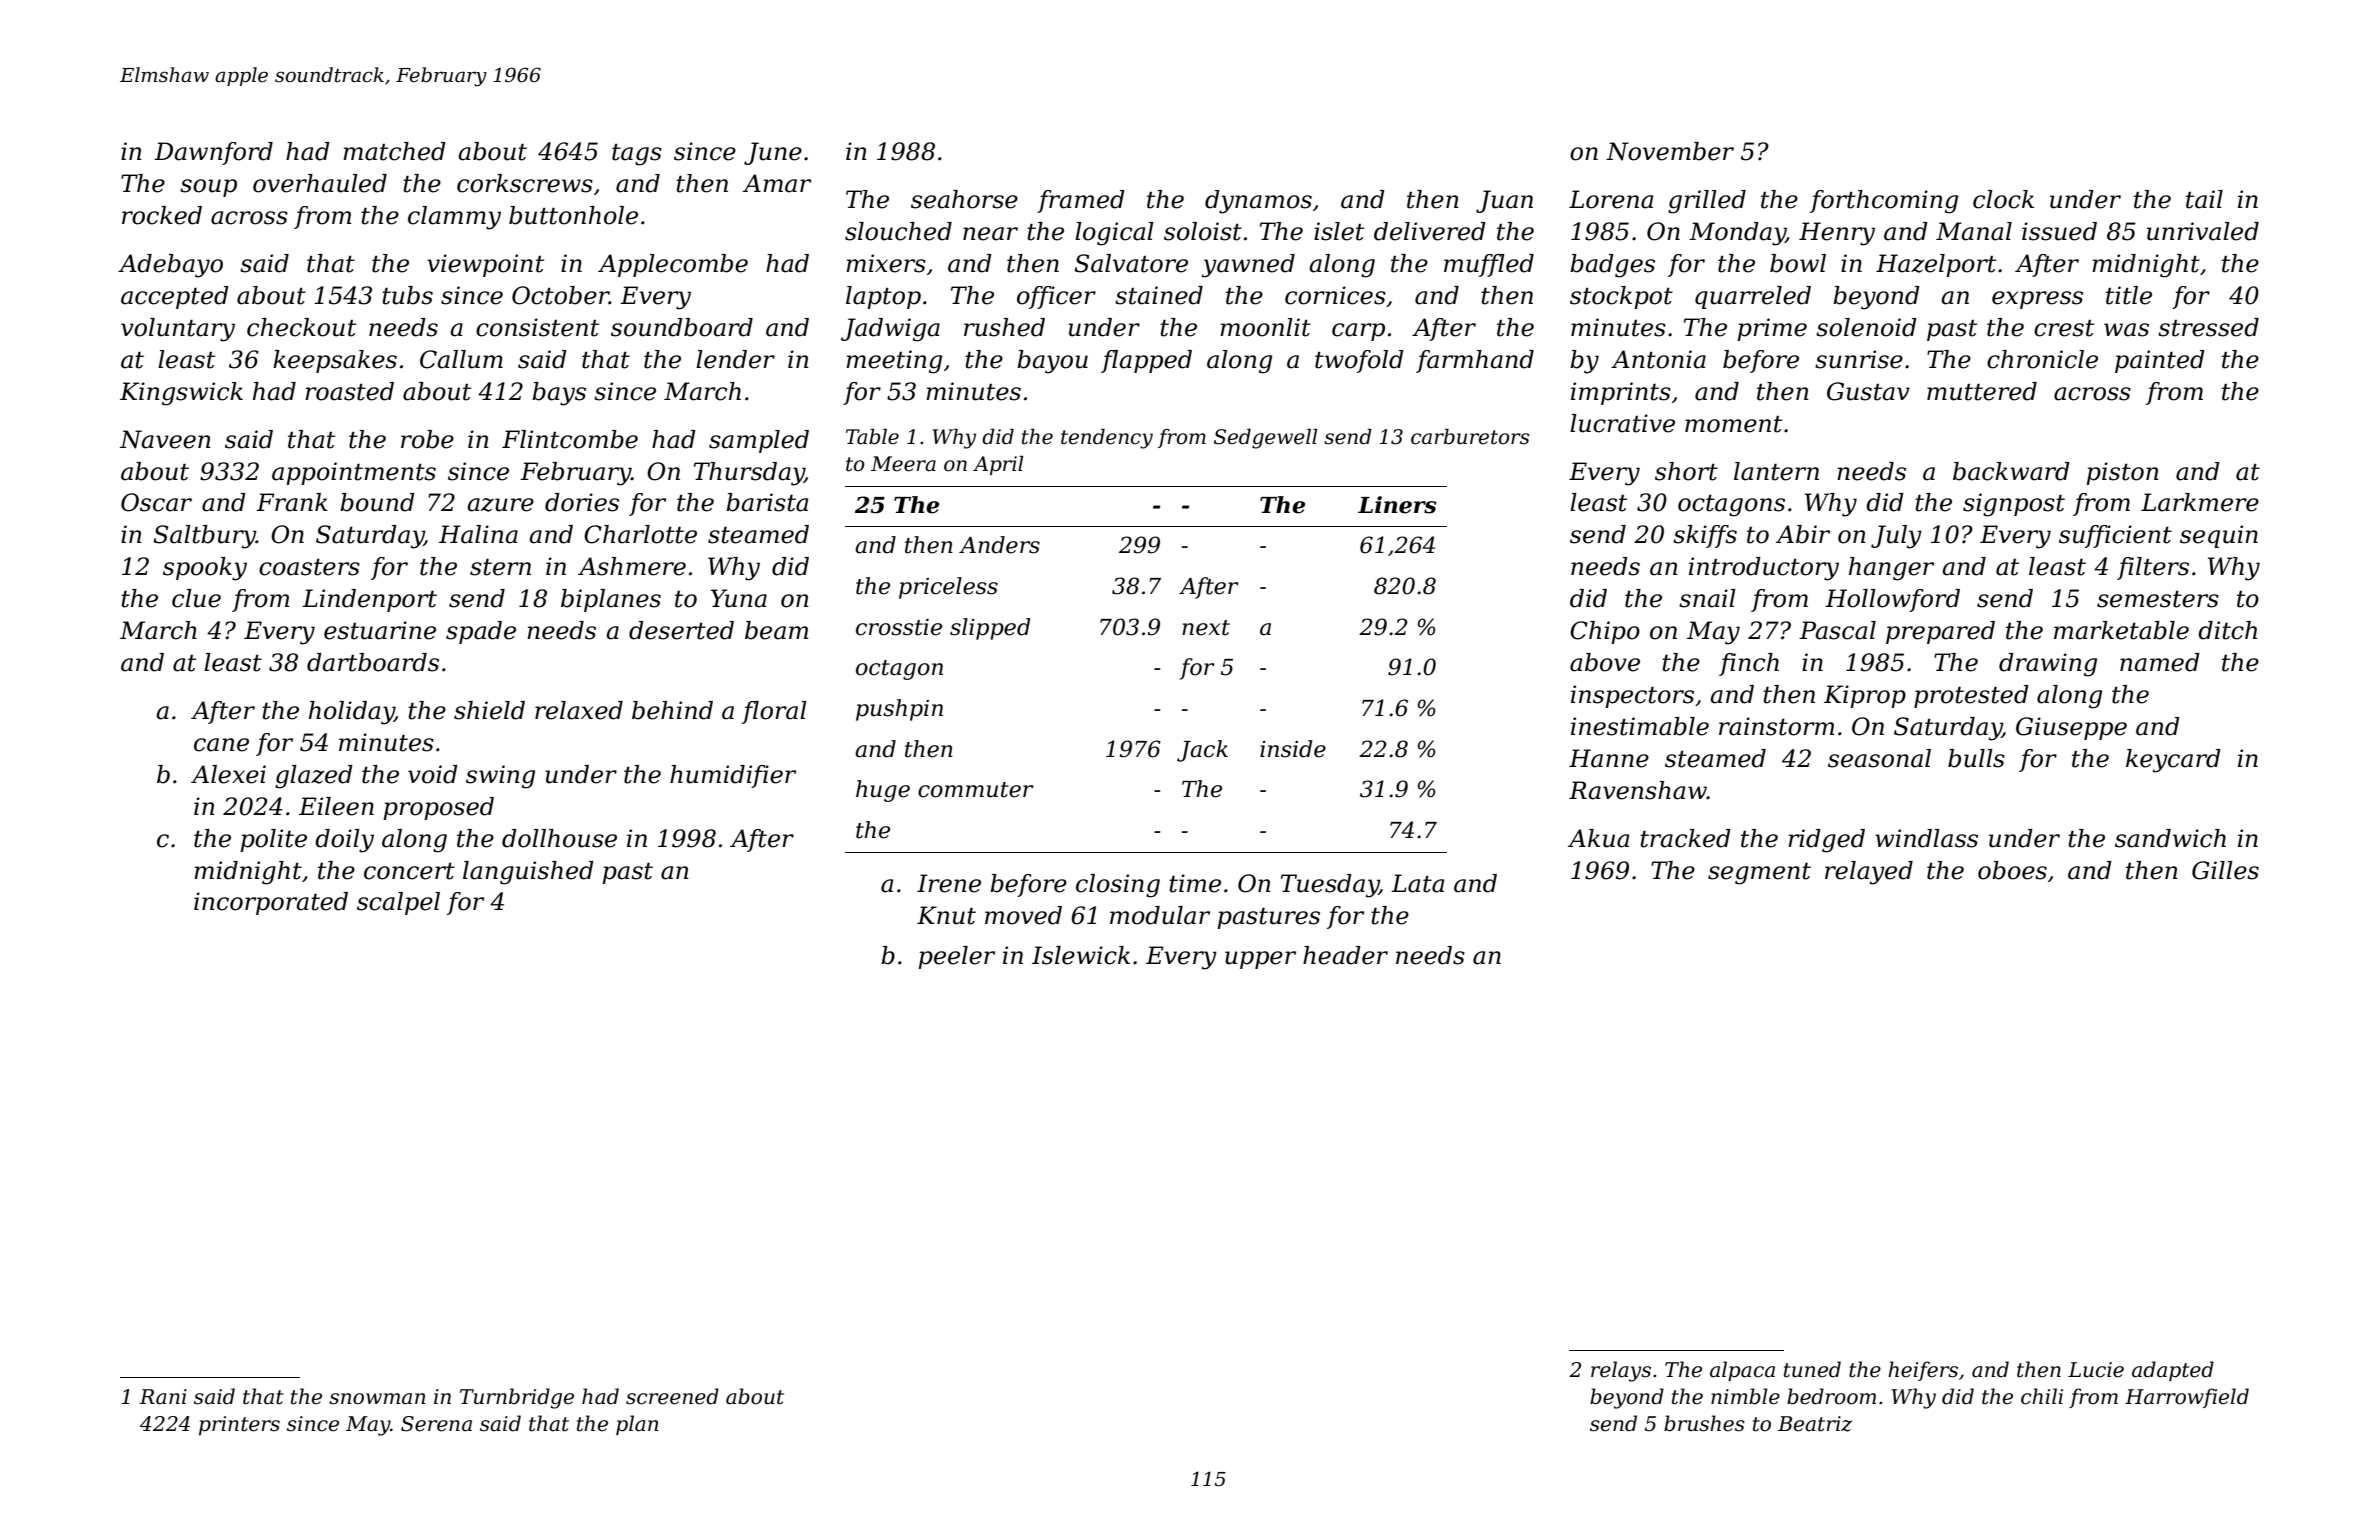 The width and height of the screenshot is (2380, 1540). Describe the element at coordinates (1891, 569) in the screenshot. I see `hanger` at that location.
